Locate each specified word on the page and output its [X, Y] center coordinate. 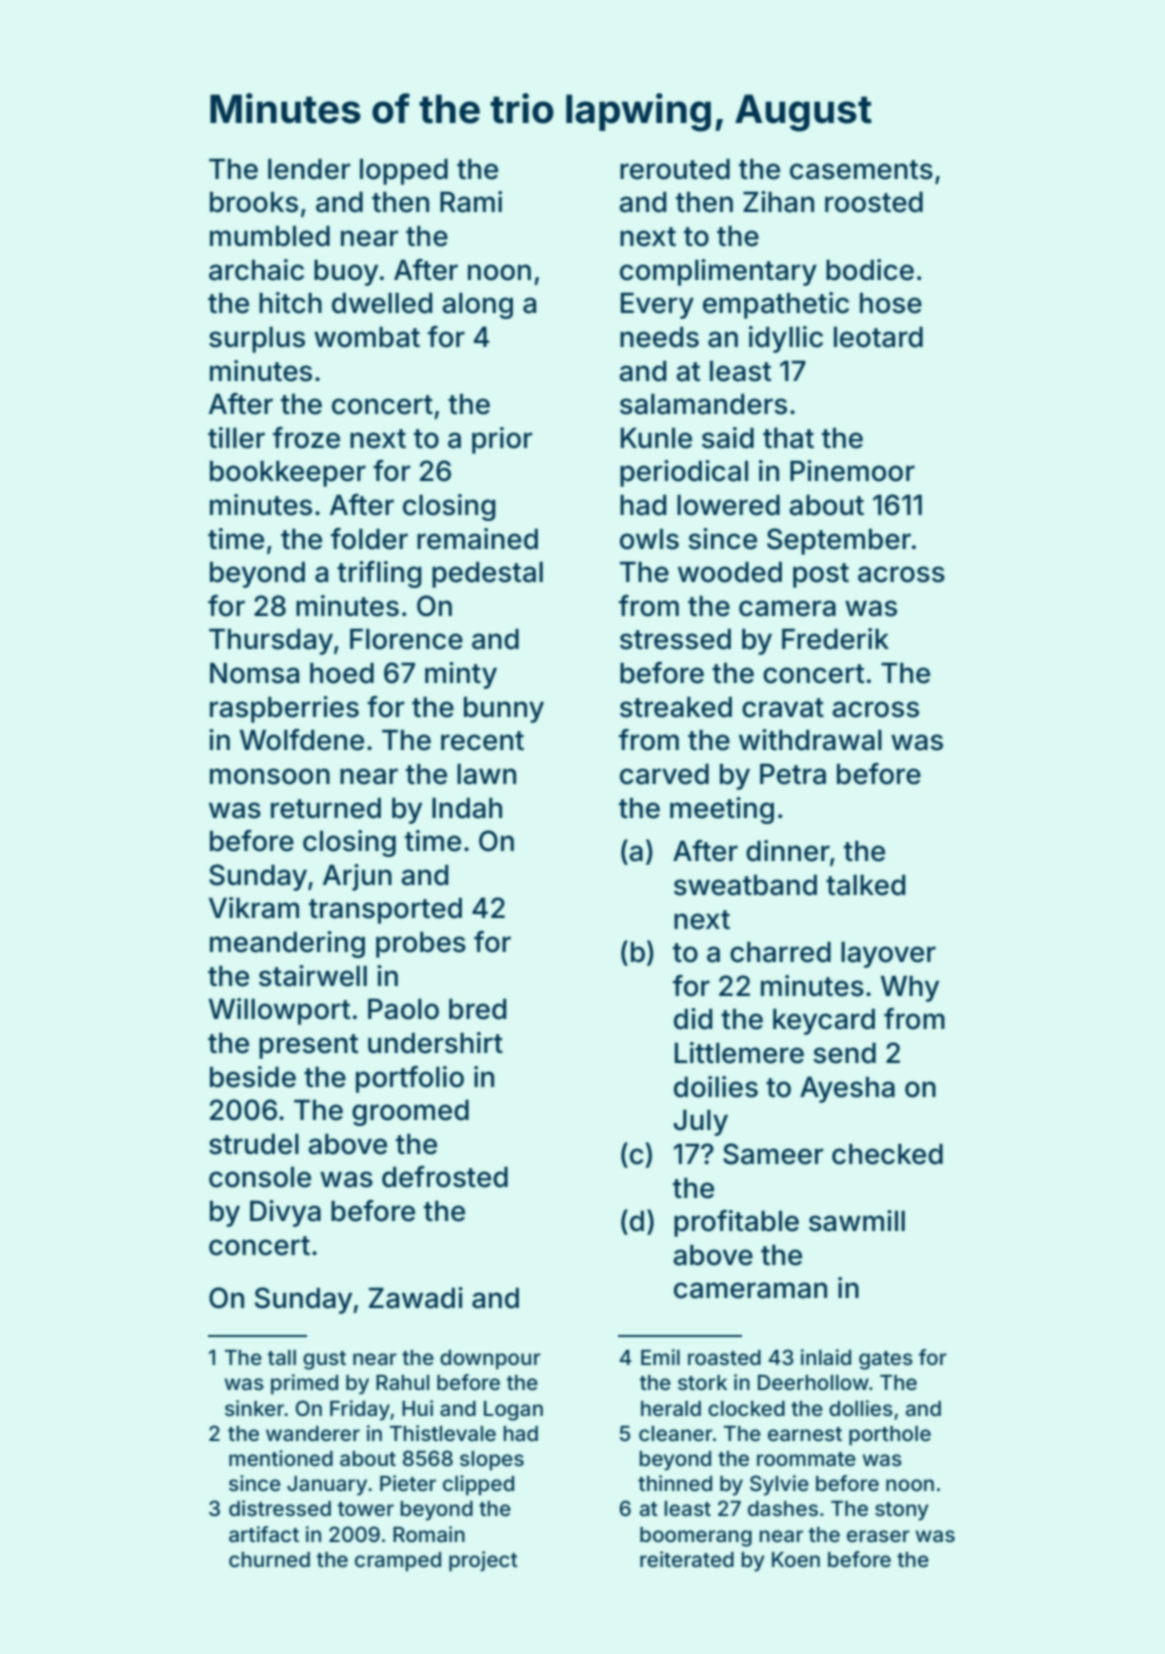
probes [421, 944]
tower [366, 1509]
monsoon [270, 776]
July [701, 1122]
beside [253, 1077]
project [483, 1561]
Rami [471, 202]
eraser [878, 1536]
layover [888, 954]
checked [887, 1154]
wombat [367, 337]
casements [861, 170]
